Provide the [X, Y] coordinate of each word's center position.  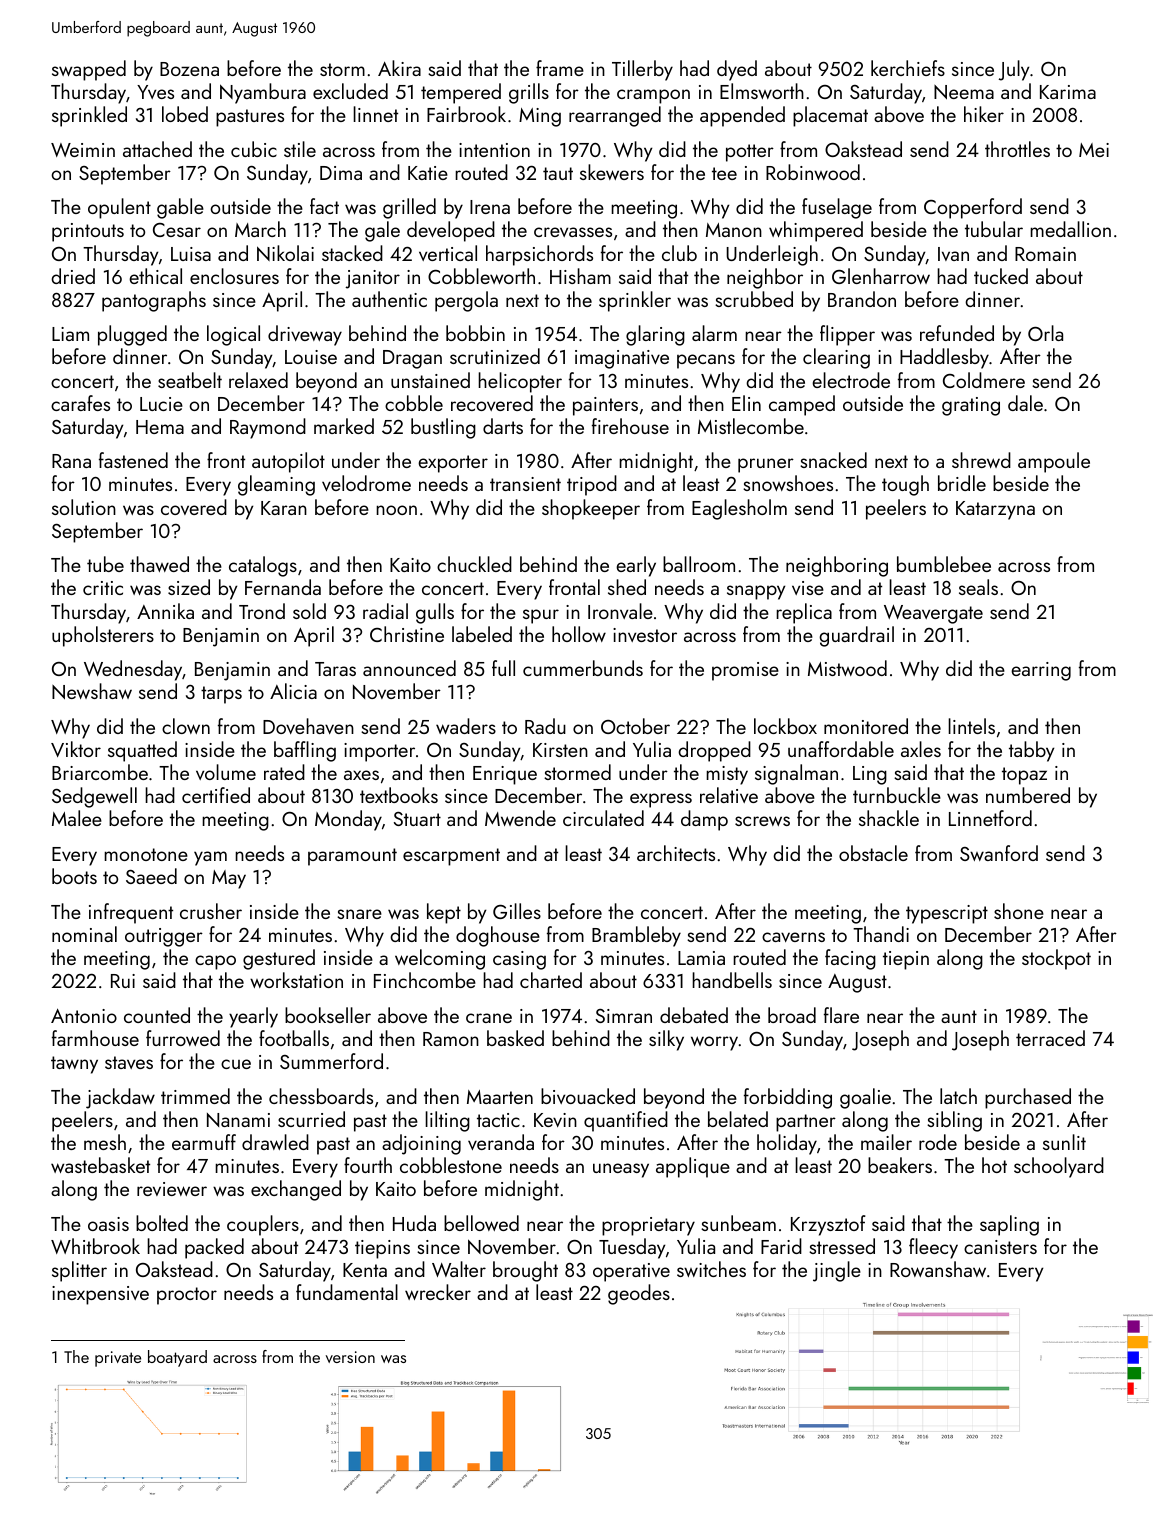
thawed [159, 564]
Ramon [451, 1039]
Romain [1045, 254]
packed [214, 1248]
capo [215, 962]
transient [525, 484]
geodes [639, 1294]
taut [558, 173]
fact [324, 206]
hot [994, 1165]
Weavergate [933, 614]
